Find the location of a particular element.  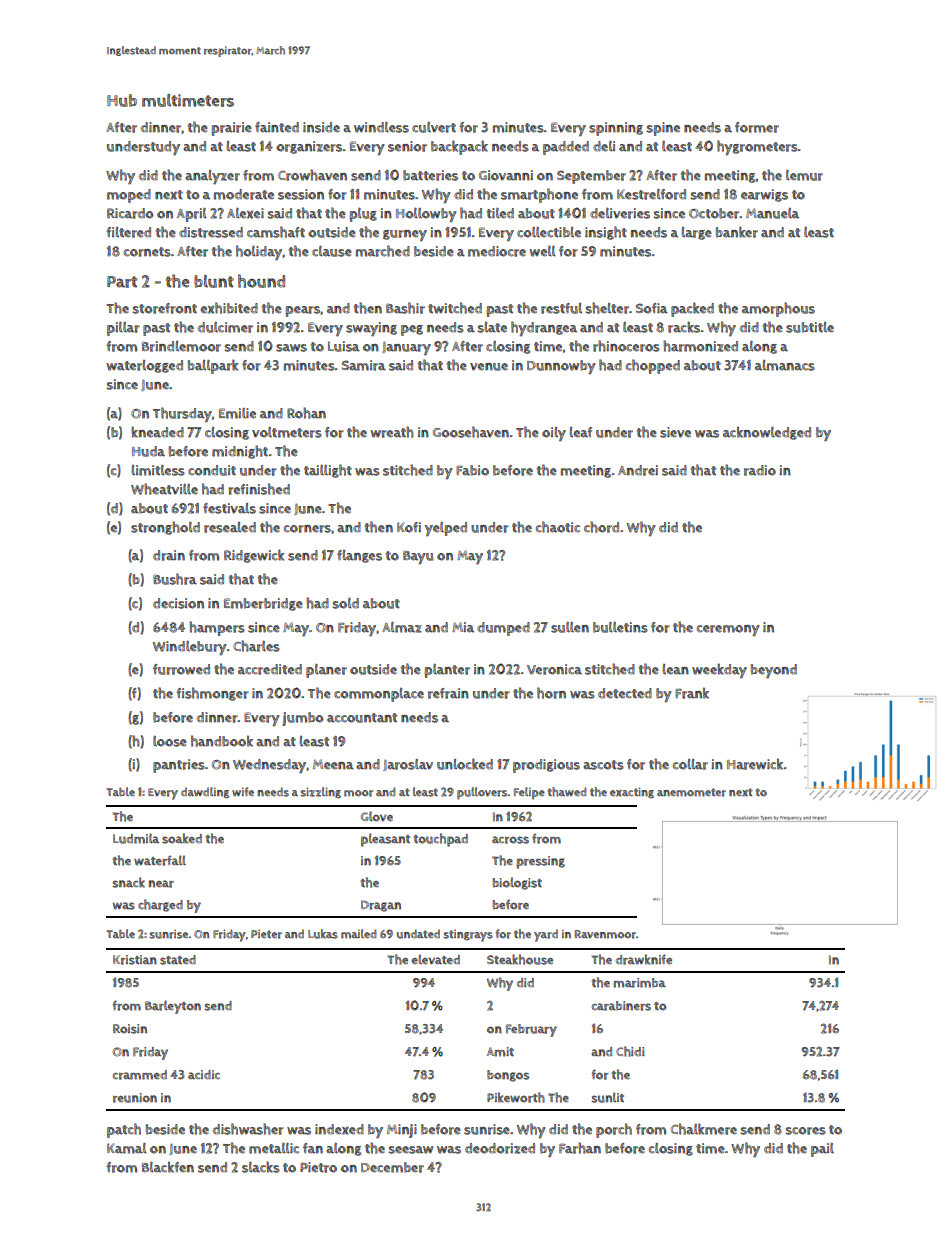

pail is located at coordinates (822, 1150).
